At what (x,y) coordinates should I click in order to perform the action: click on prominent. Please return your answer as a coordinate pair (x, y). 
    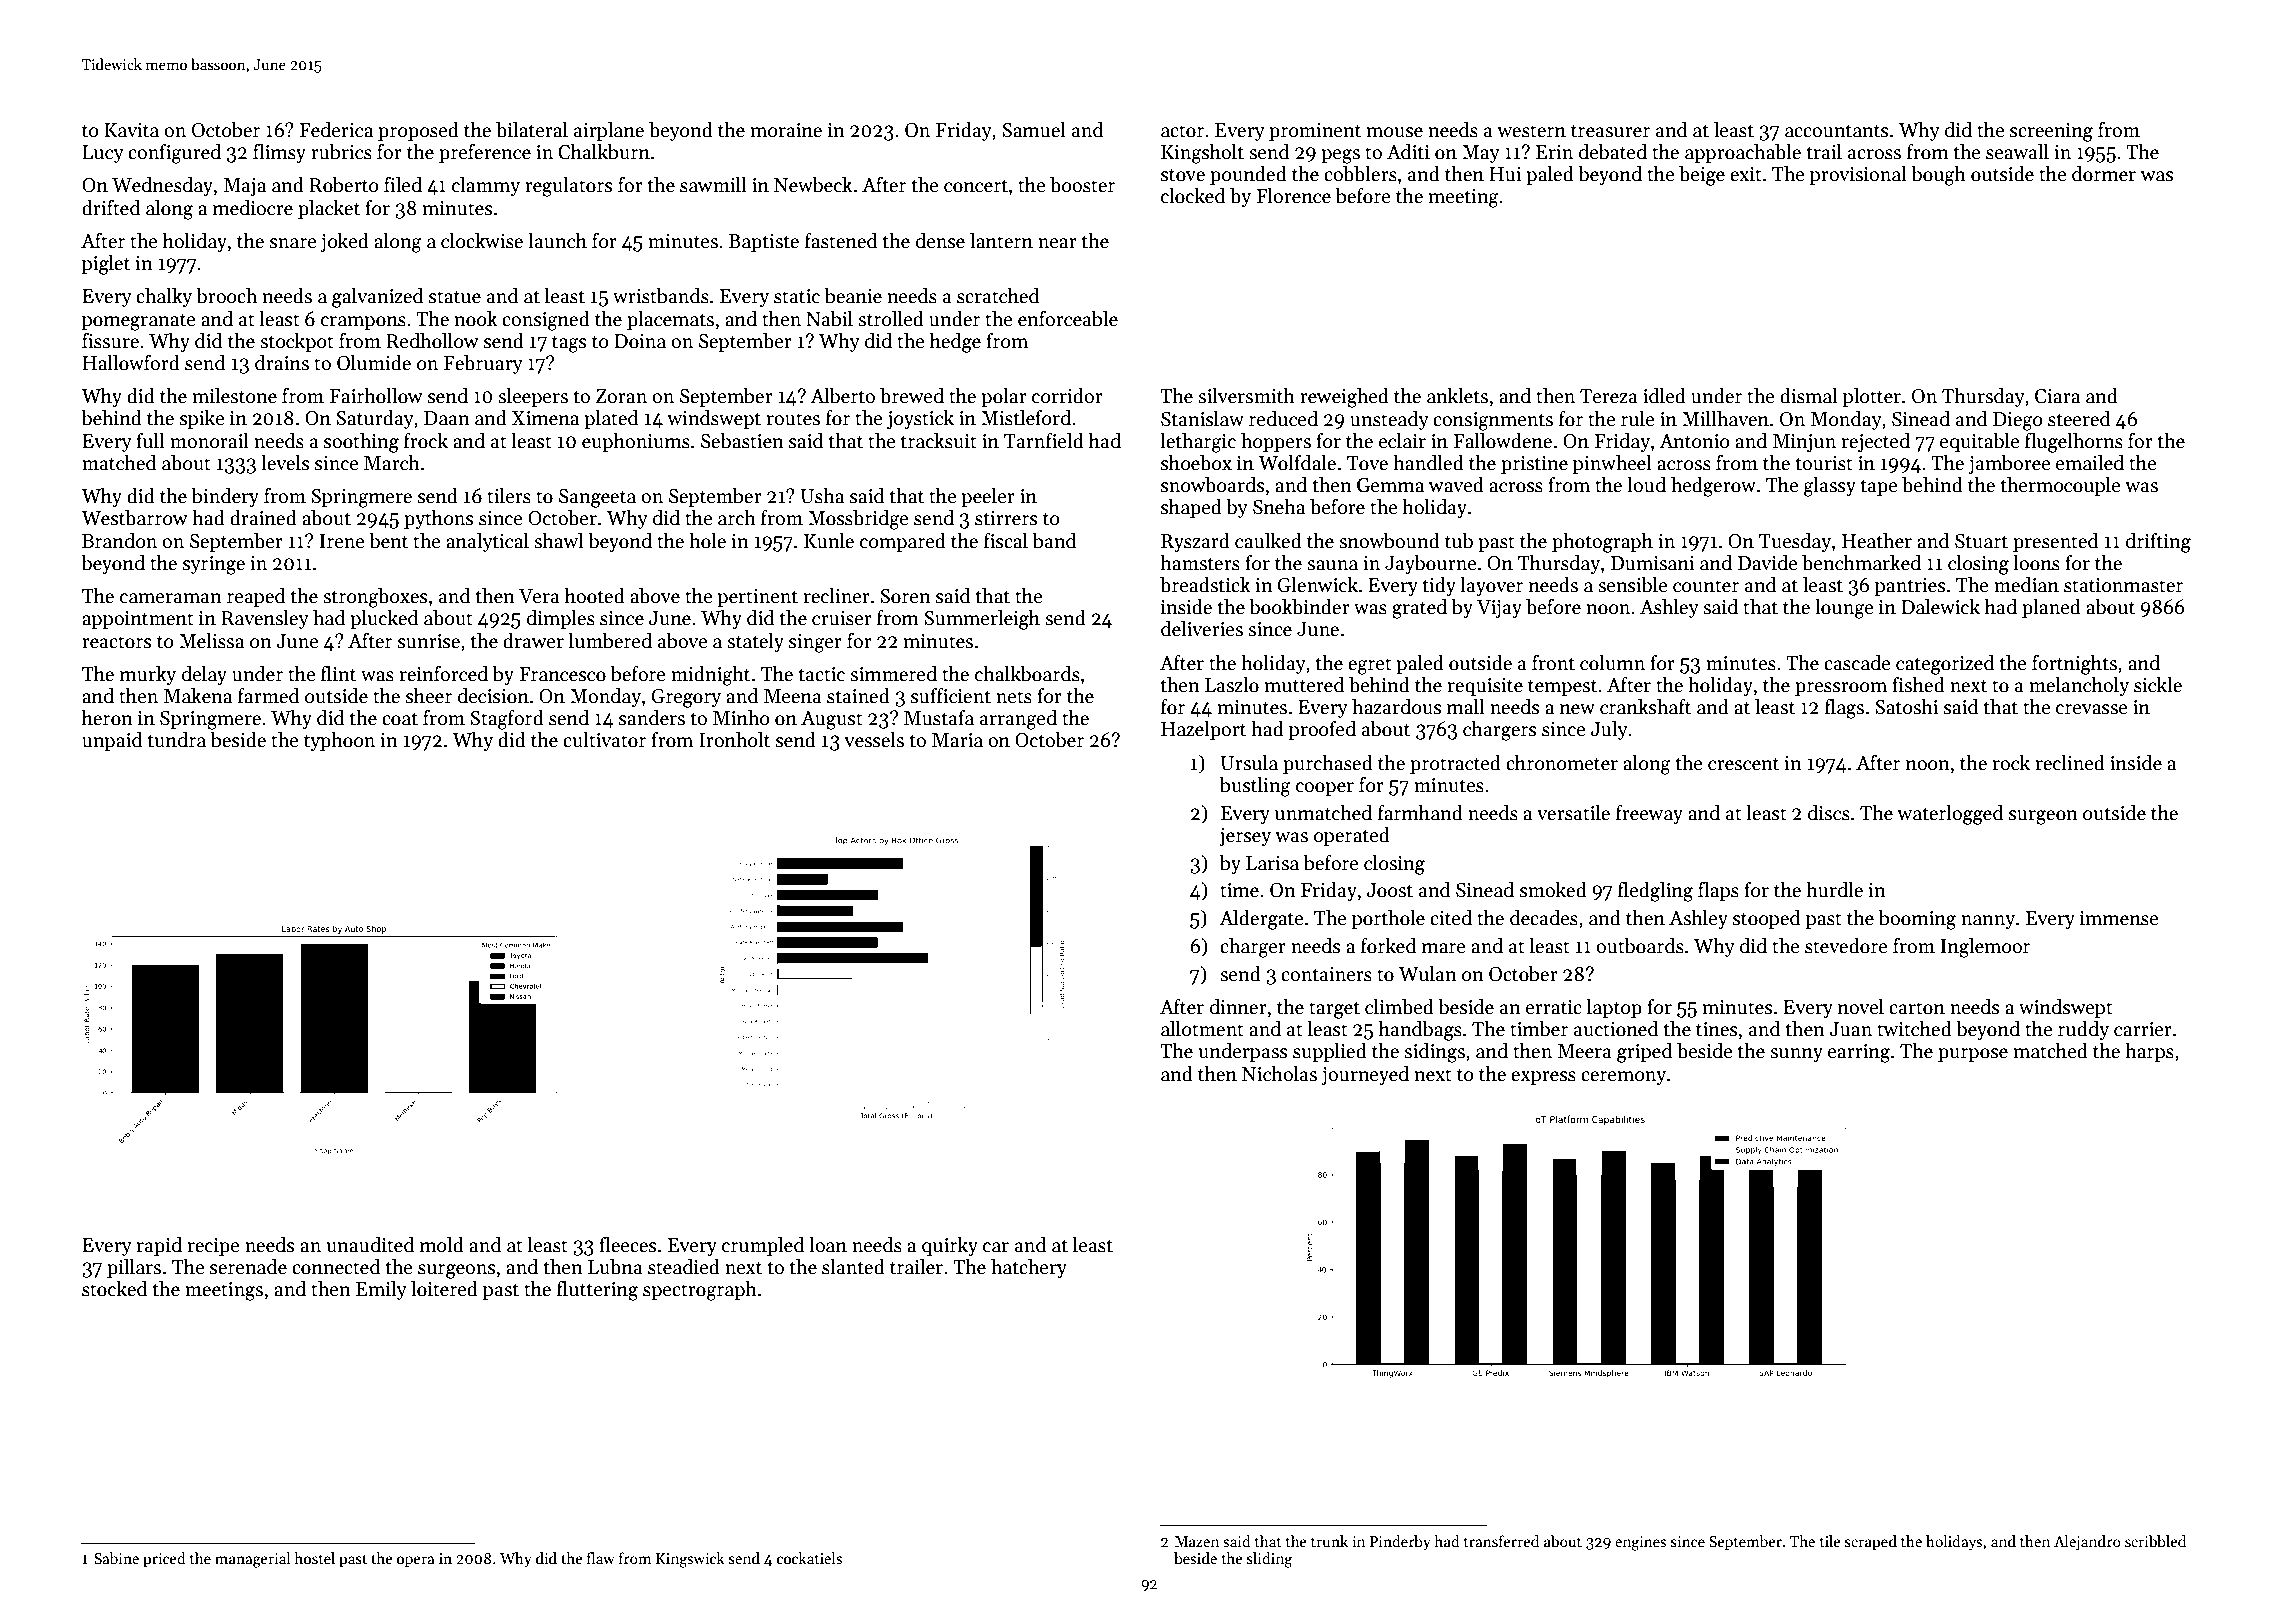
    Looking at the image, I should click on (1315, 132).
